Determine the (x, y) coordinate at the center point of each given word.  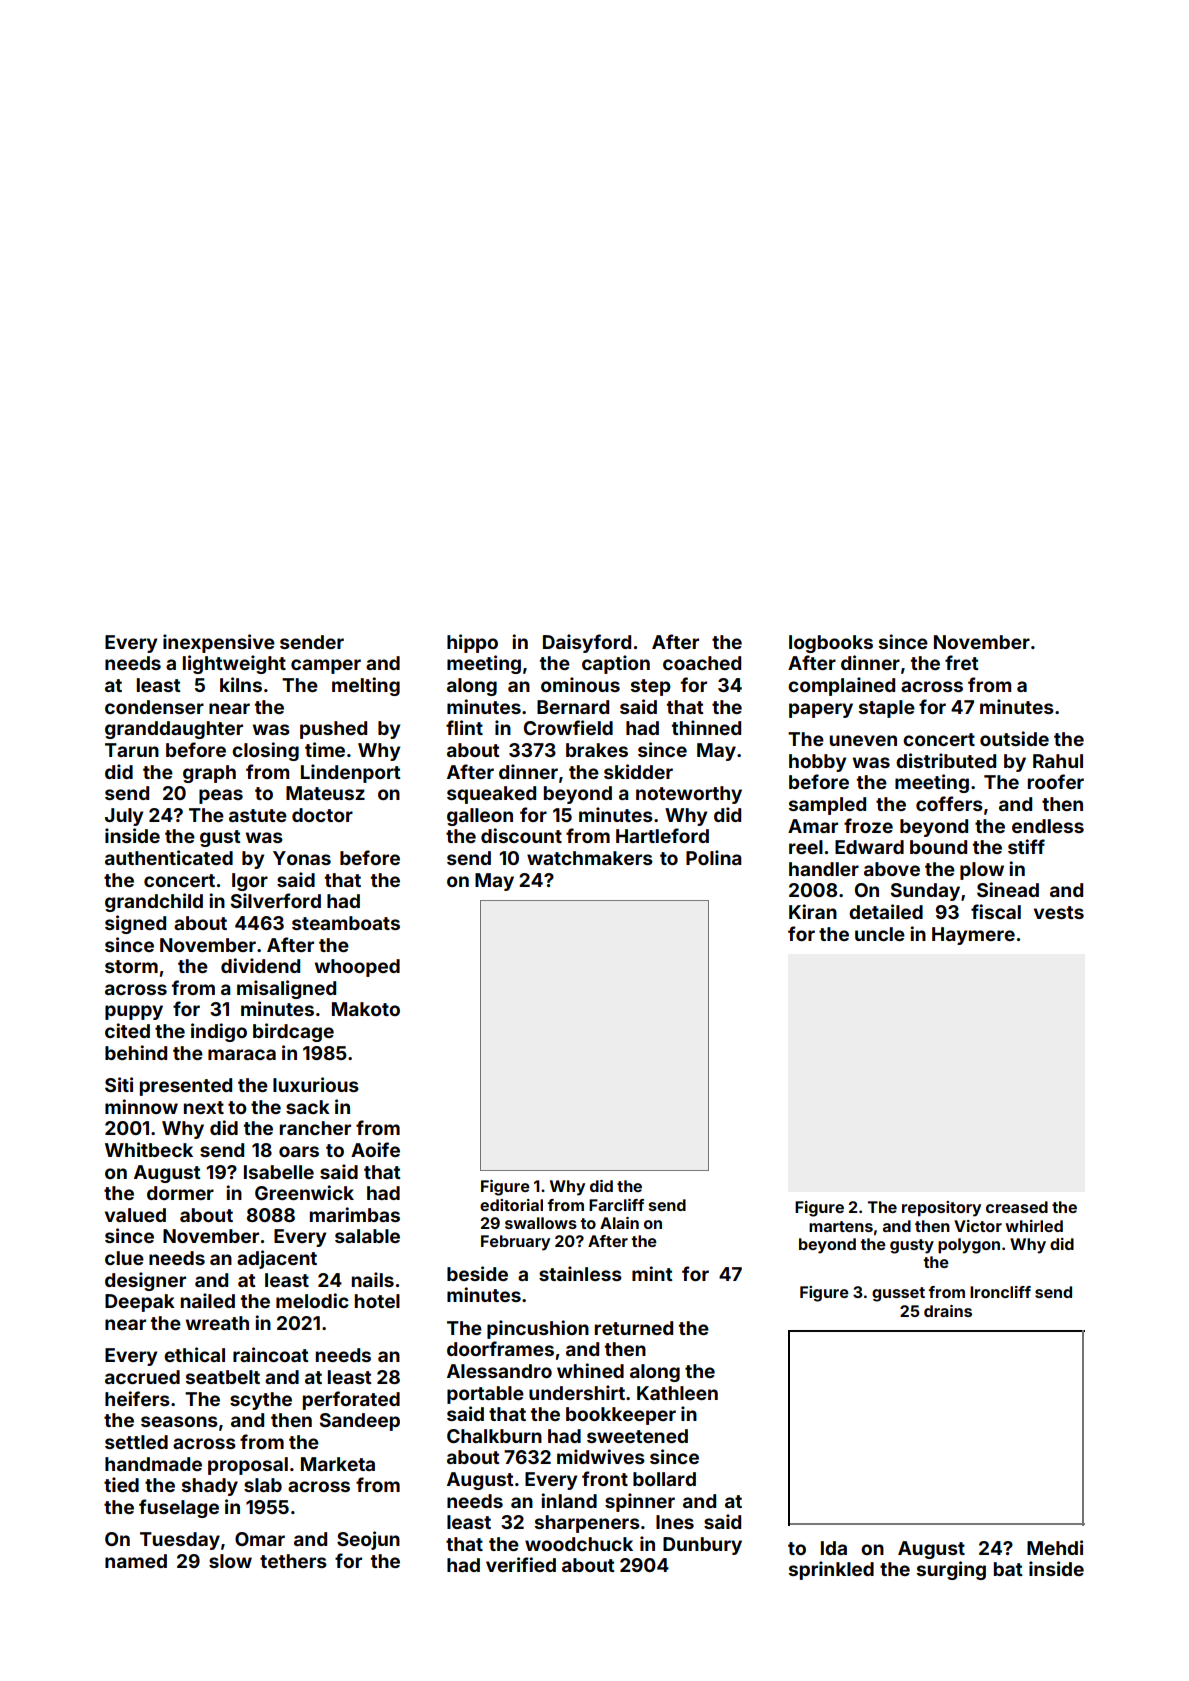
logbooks (831, 644)
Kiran (813, 911)
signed (135, 924)
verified (521, 1564)
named (136, 1561)
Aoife (375, 1149)
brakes (597, 750)
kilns (241, 684)
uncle (880, 934)
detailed (886, 911)
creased (1017, 1207)
